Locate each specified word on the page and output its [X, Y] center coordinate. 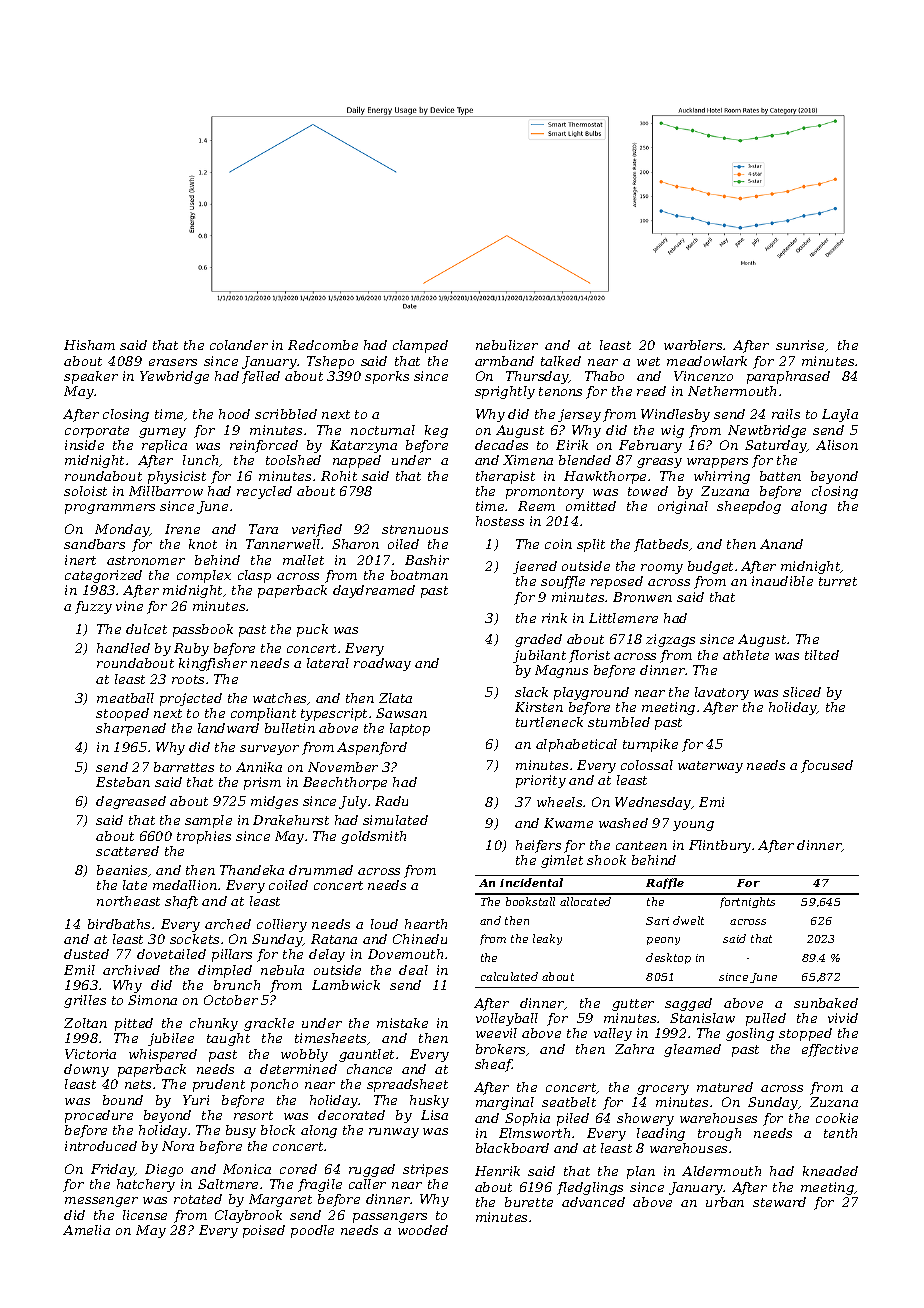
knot [203, 544]
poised [264, 1231]
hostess [500, 521]
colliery [282, 925]
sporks [387, 377]
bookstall [530, 901]
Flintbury [720, 846]
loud [384, 924]
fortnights [747, 902]
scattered [127, 851]
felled [261, 377]
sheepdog [749, 507]
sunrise [800, 345]
